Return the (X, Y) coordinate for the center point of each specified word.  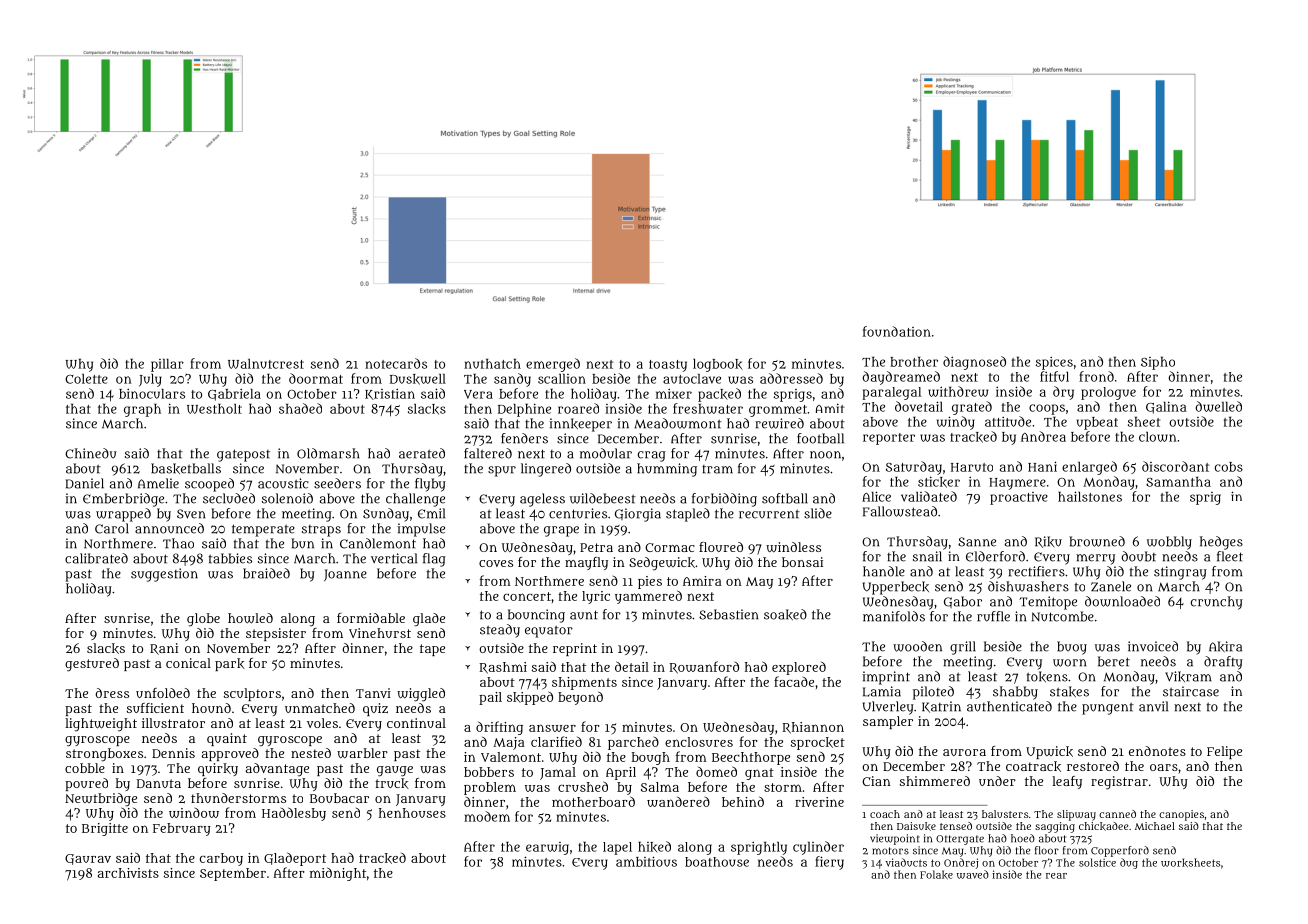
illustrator (173, 723)
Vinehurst (380, 633)
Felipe (1224, 752)
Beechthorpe (751, 758)
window (194, 813)
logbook (718, 365)
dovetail (919, 406)
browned (1097, 541)
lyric (596, 597)
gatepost (243, 455)
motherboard (593, 801)
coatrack (1033, 766)
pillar (167, 365)
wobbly (1169, 543)
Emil (431, 513)
